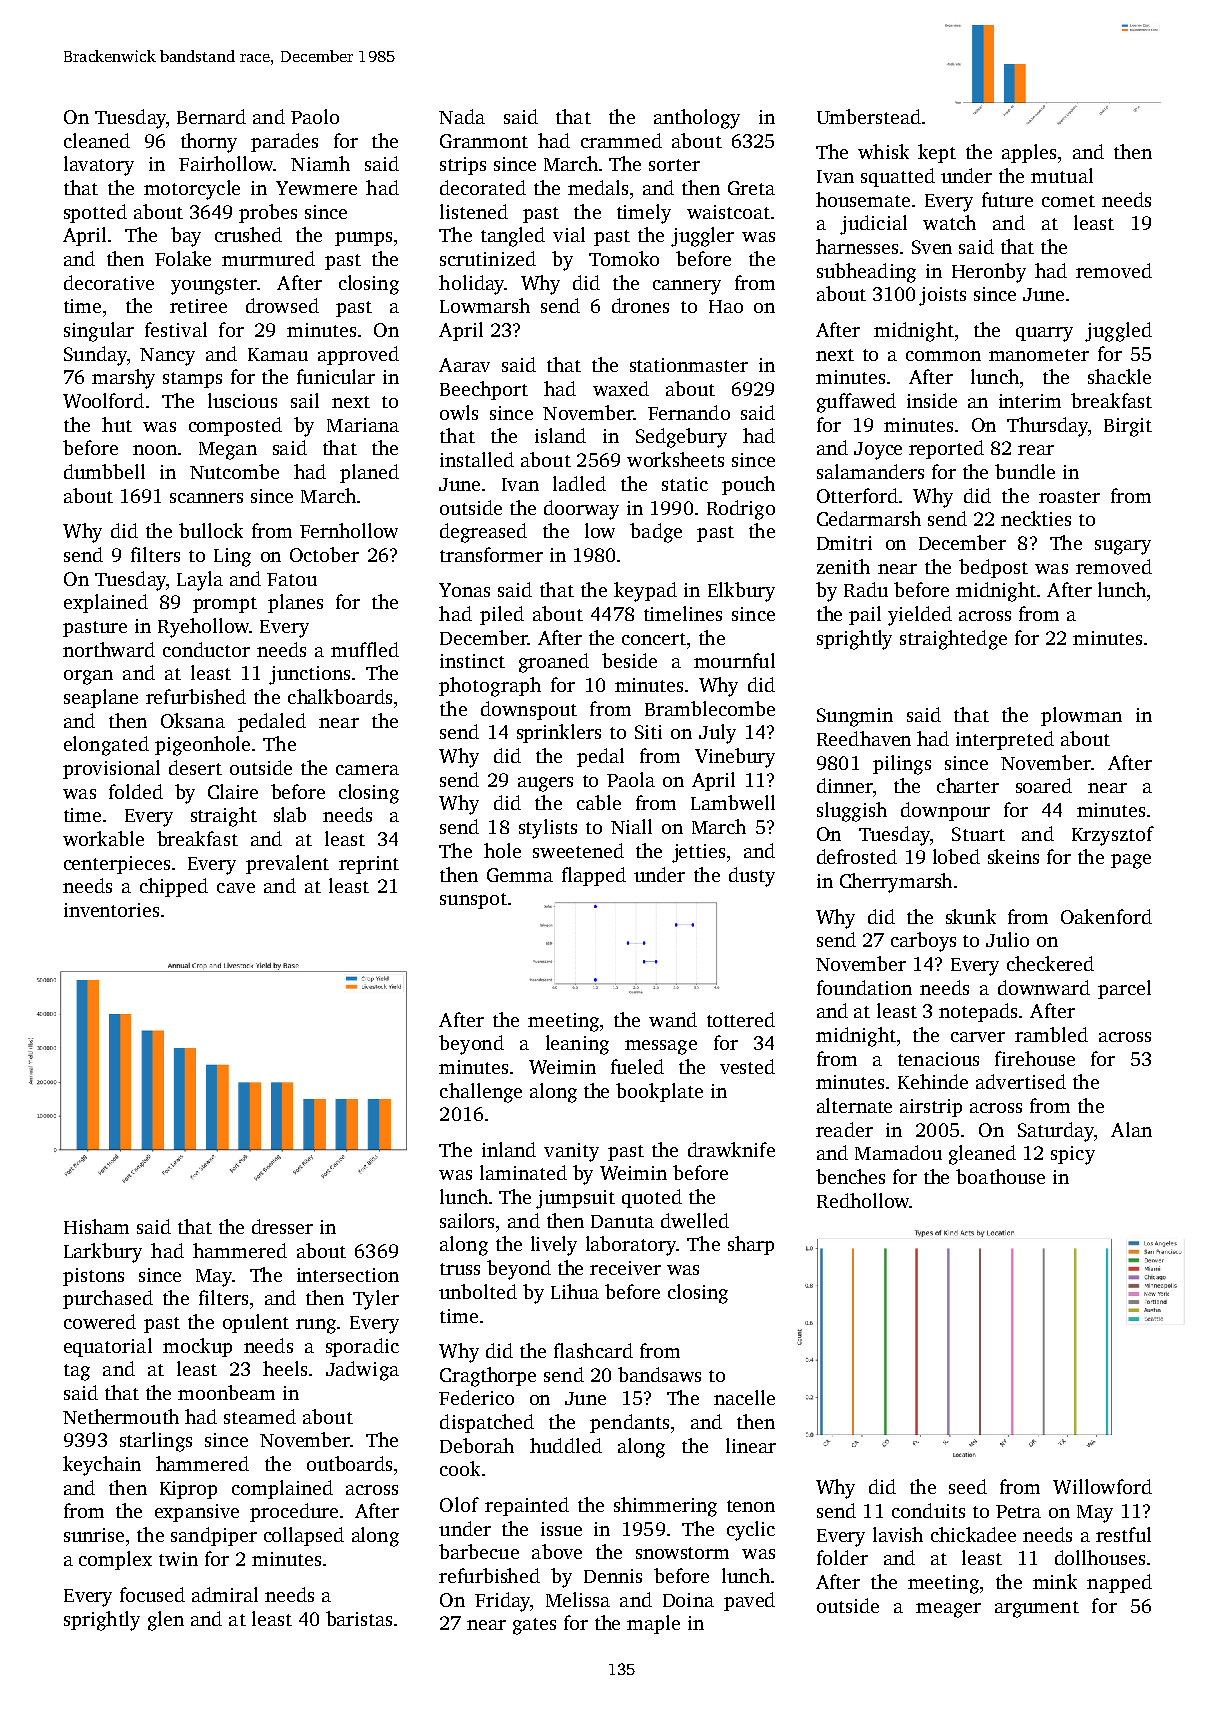 This document has height=1718, width=1215. Describe the element at coordinates (968, 1486) in the document. I see `seed` at that location.
